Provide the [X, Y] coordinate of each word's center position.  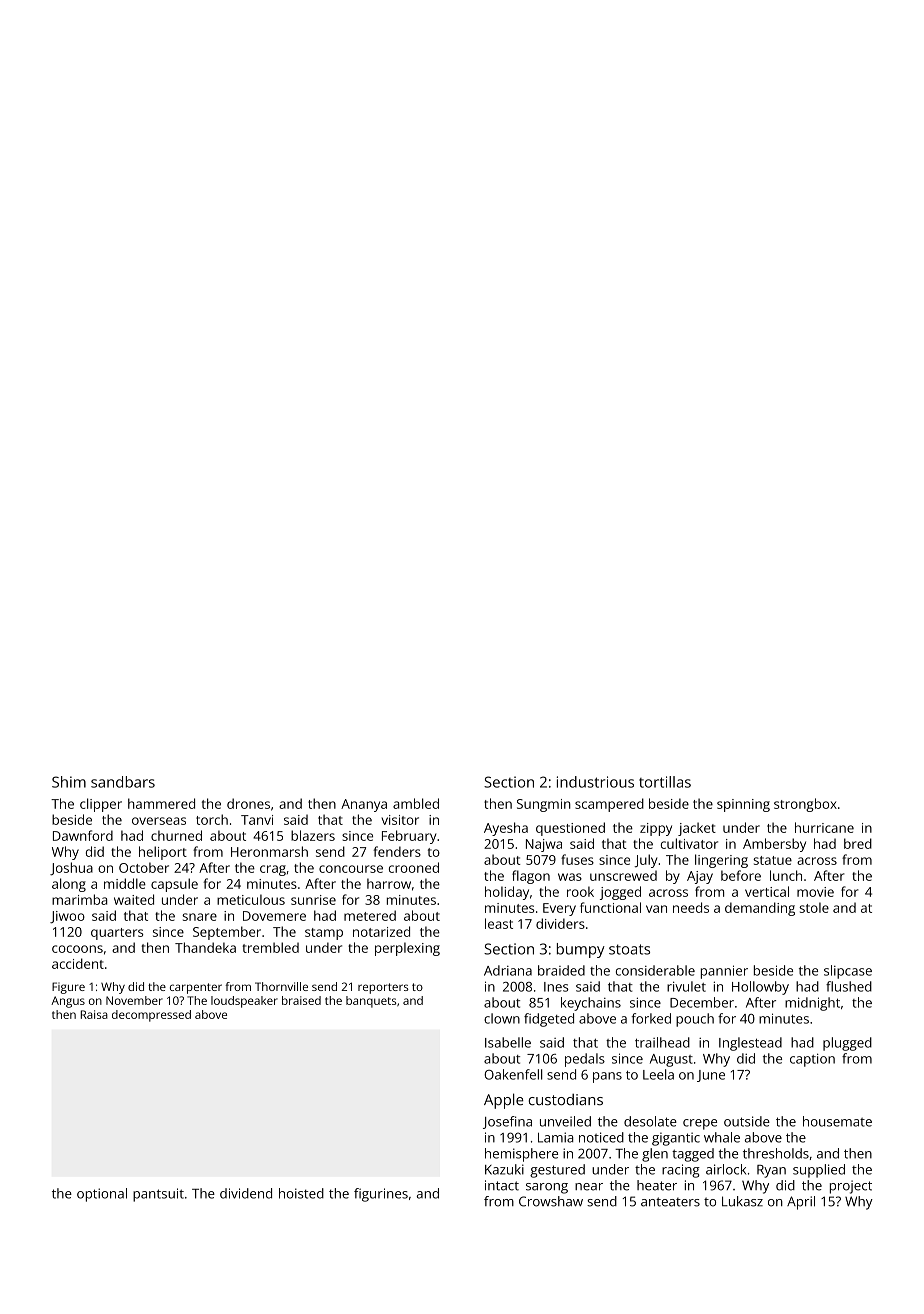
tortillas [665, 782]
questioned [570, 829]
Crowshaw [551, 1201]
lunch [786, 875]
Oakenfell [513, 1074]
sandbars [123, 782]
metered [370, 915]
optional [102, 1195]
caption [812, 1060]
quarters [117, 934]
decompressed [151, 1016]
